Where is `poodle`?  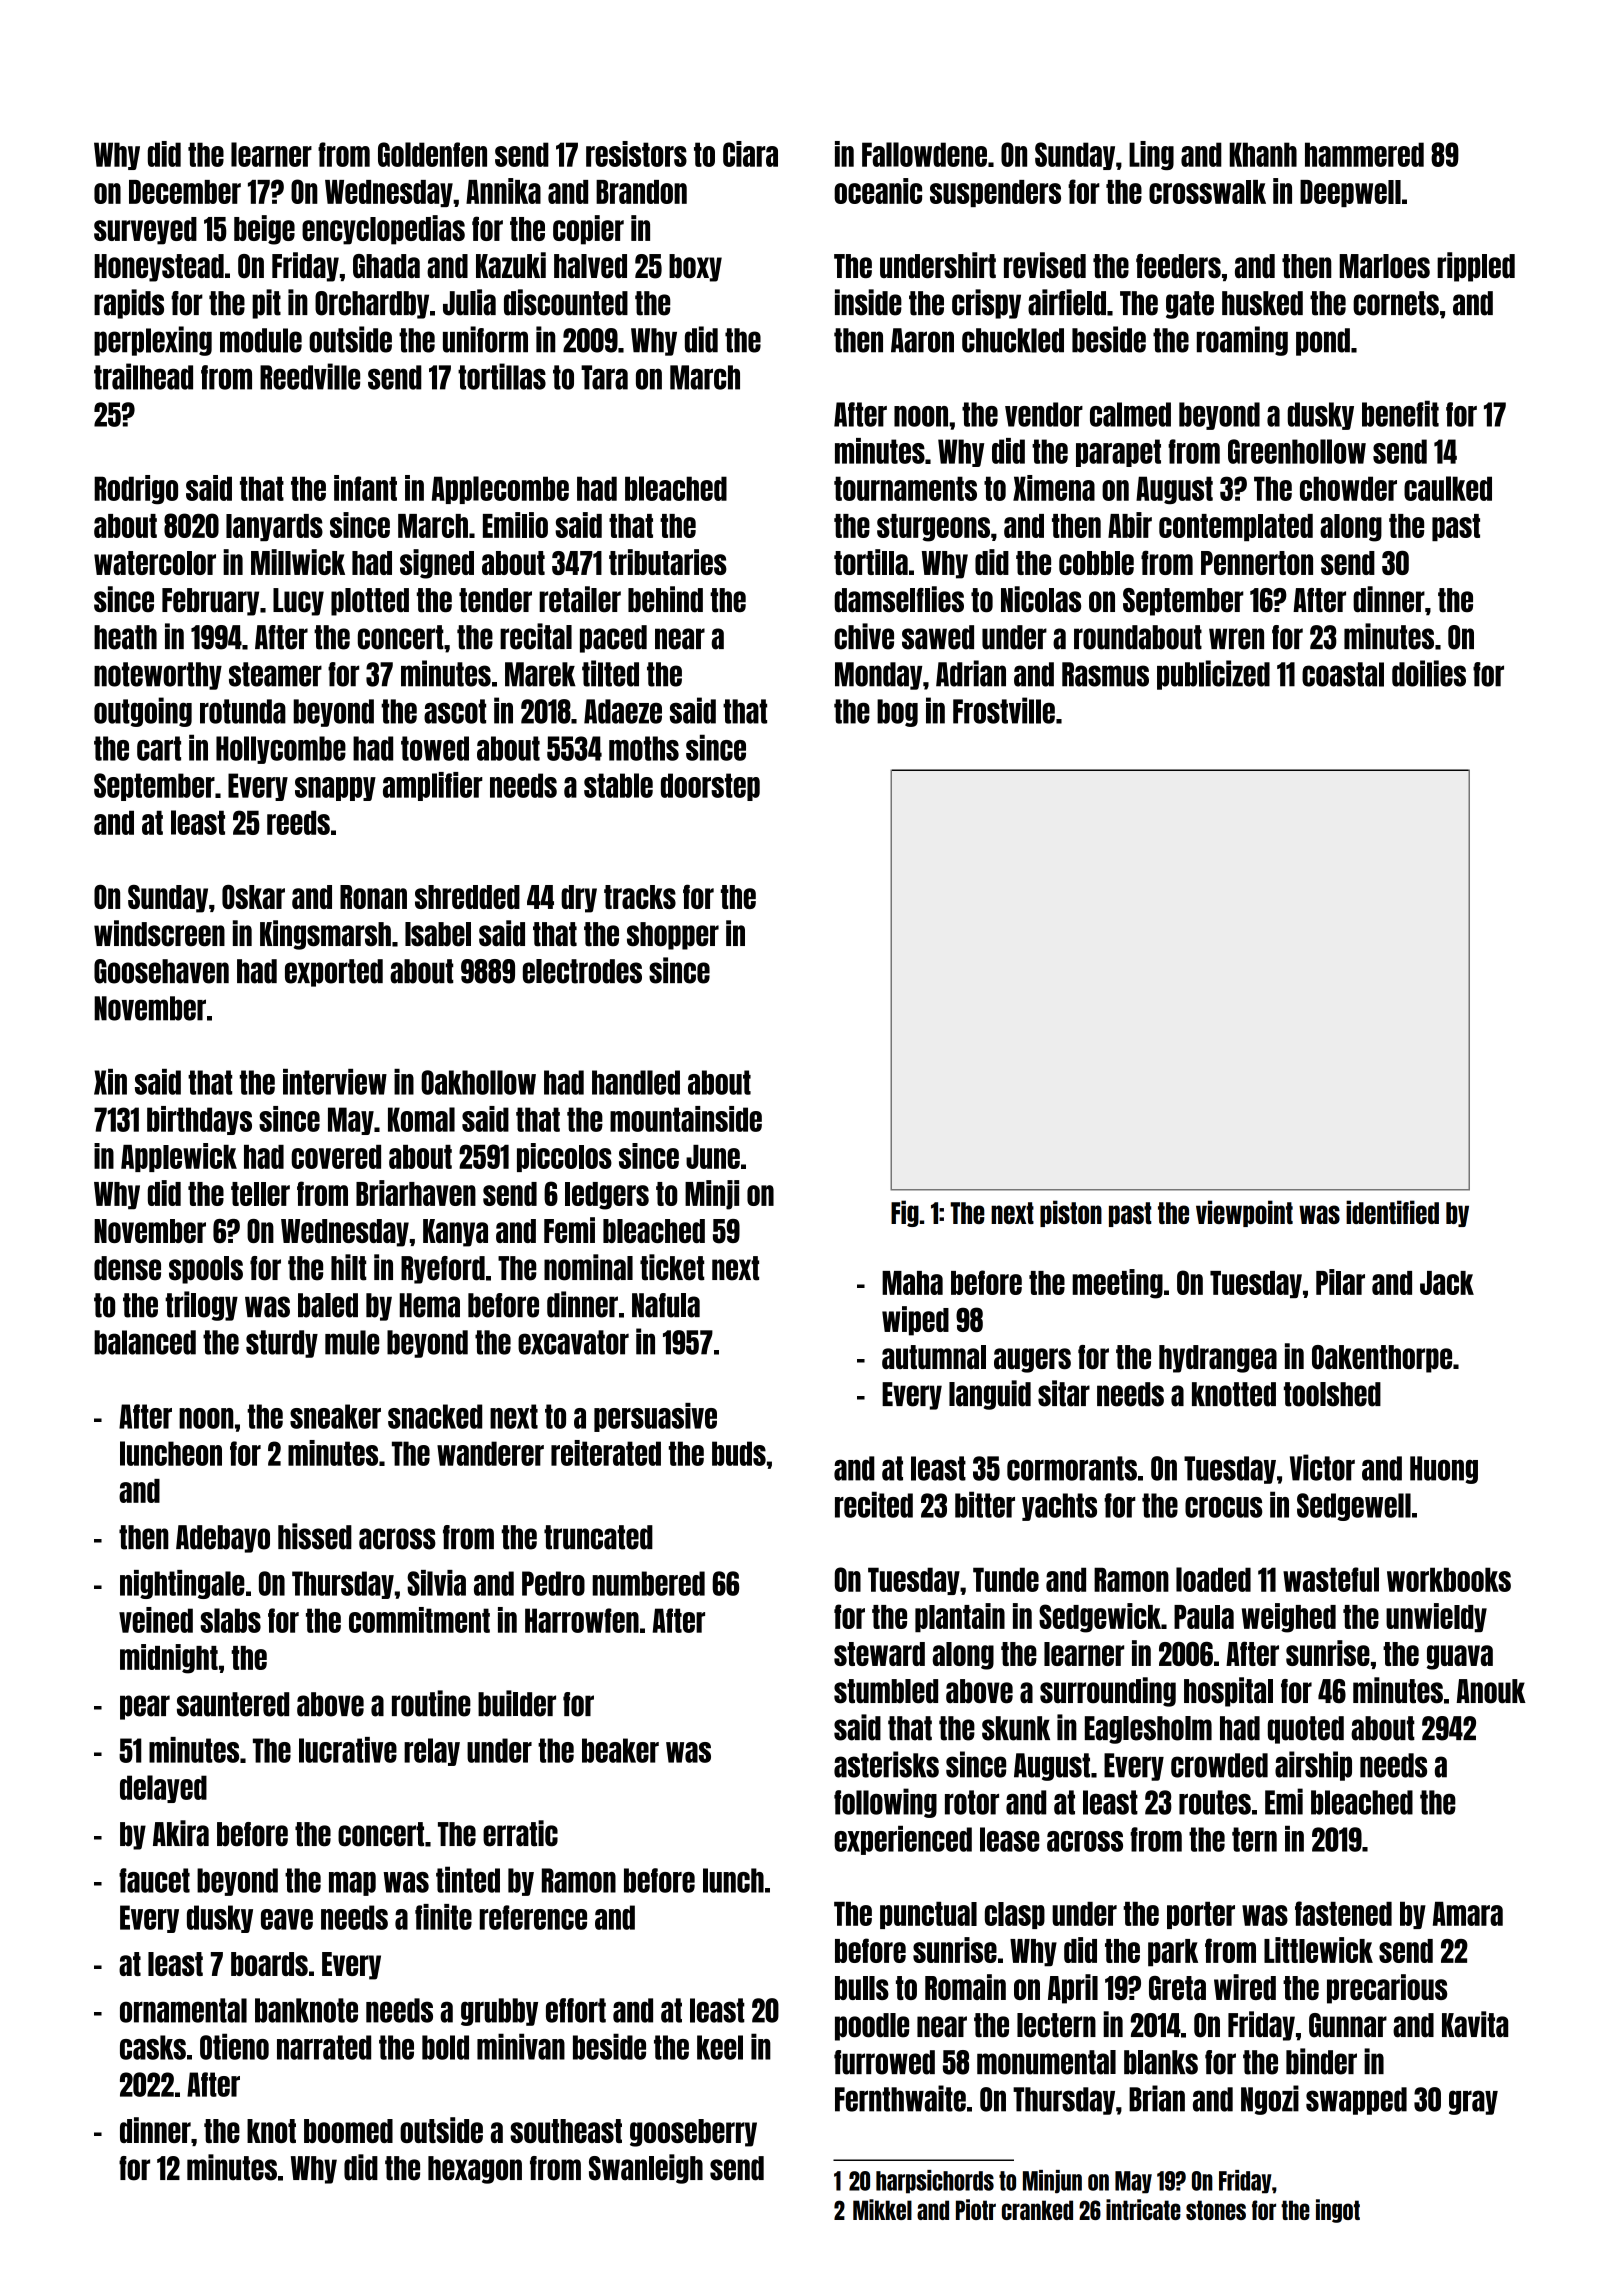
poodle is located at coordinates (872, 2027).
